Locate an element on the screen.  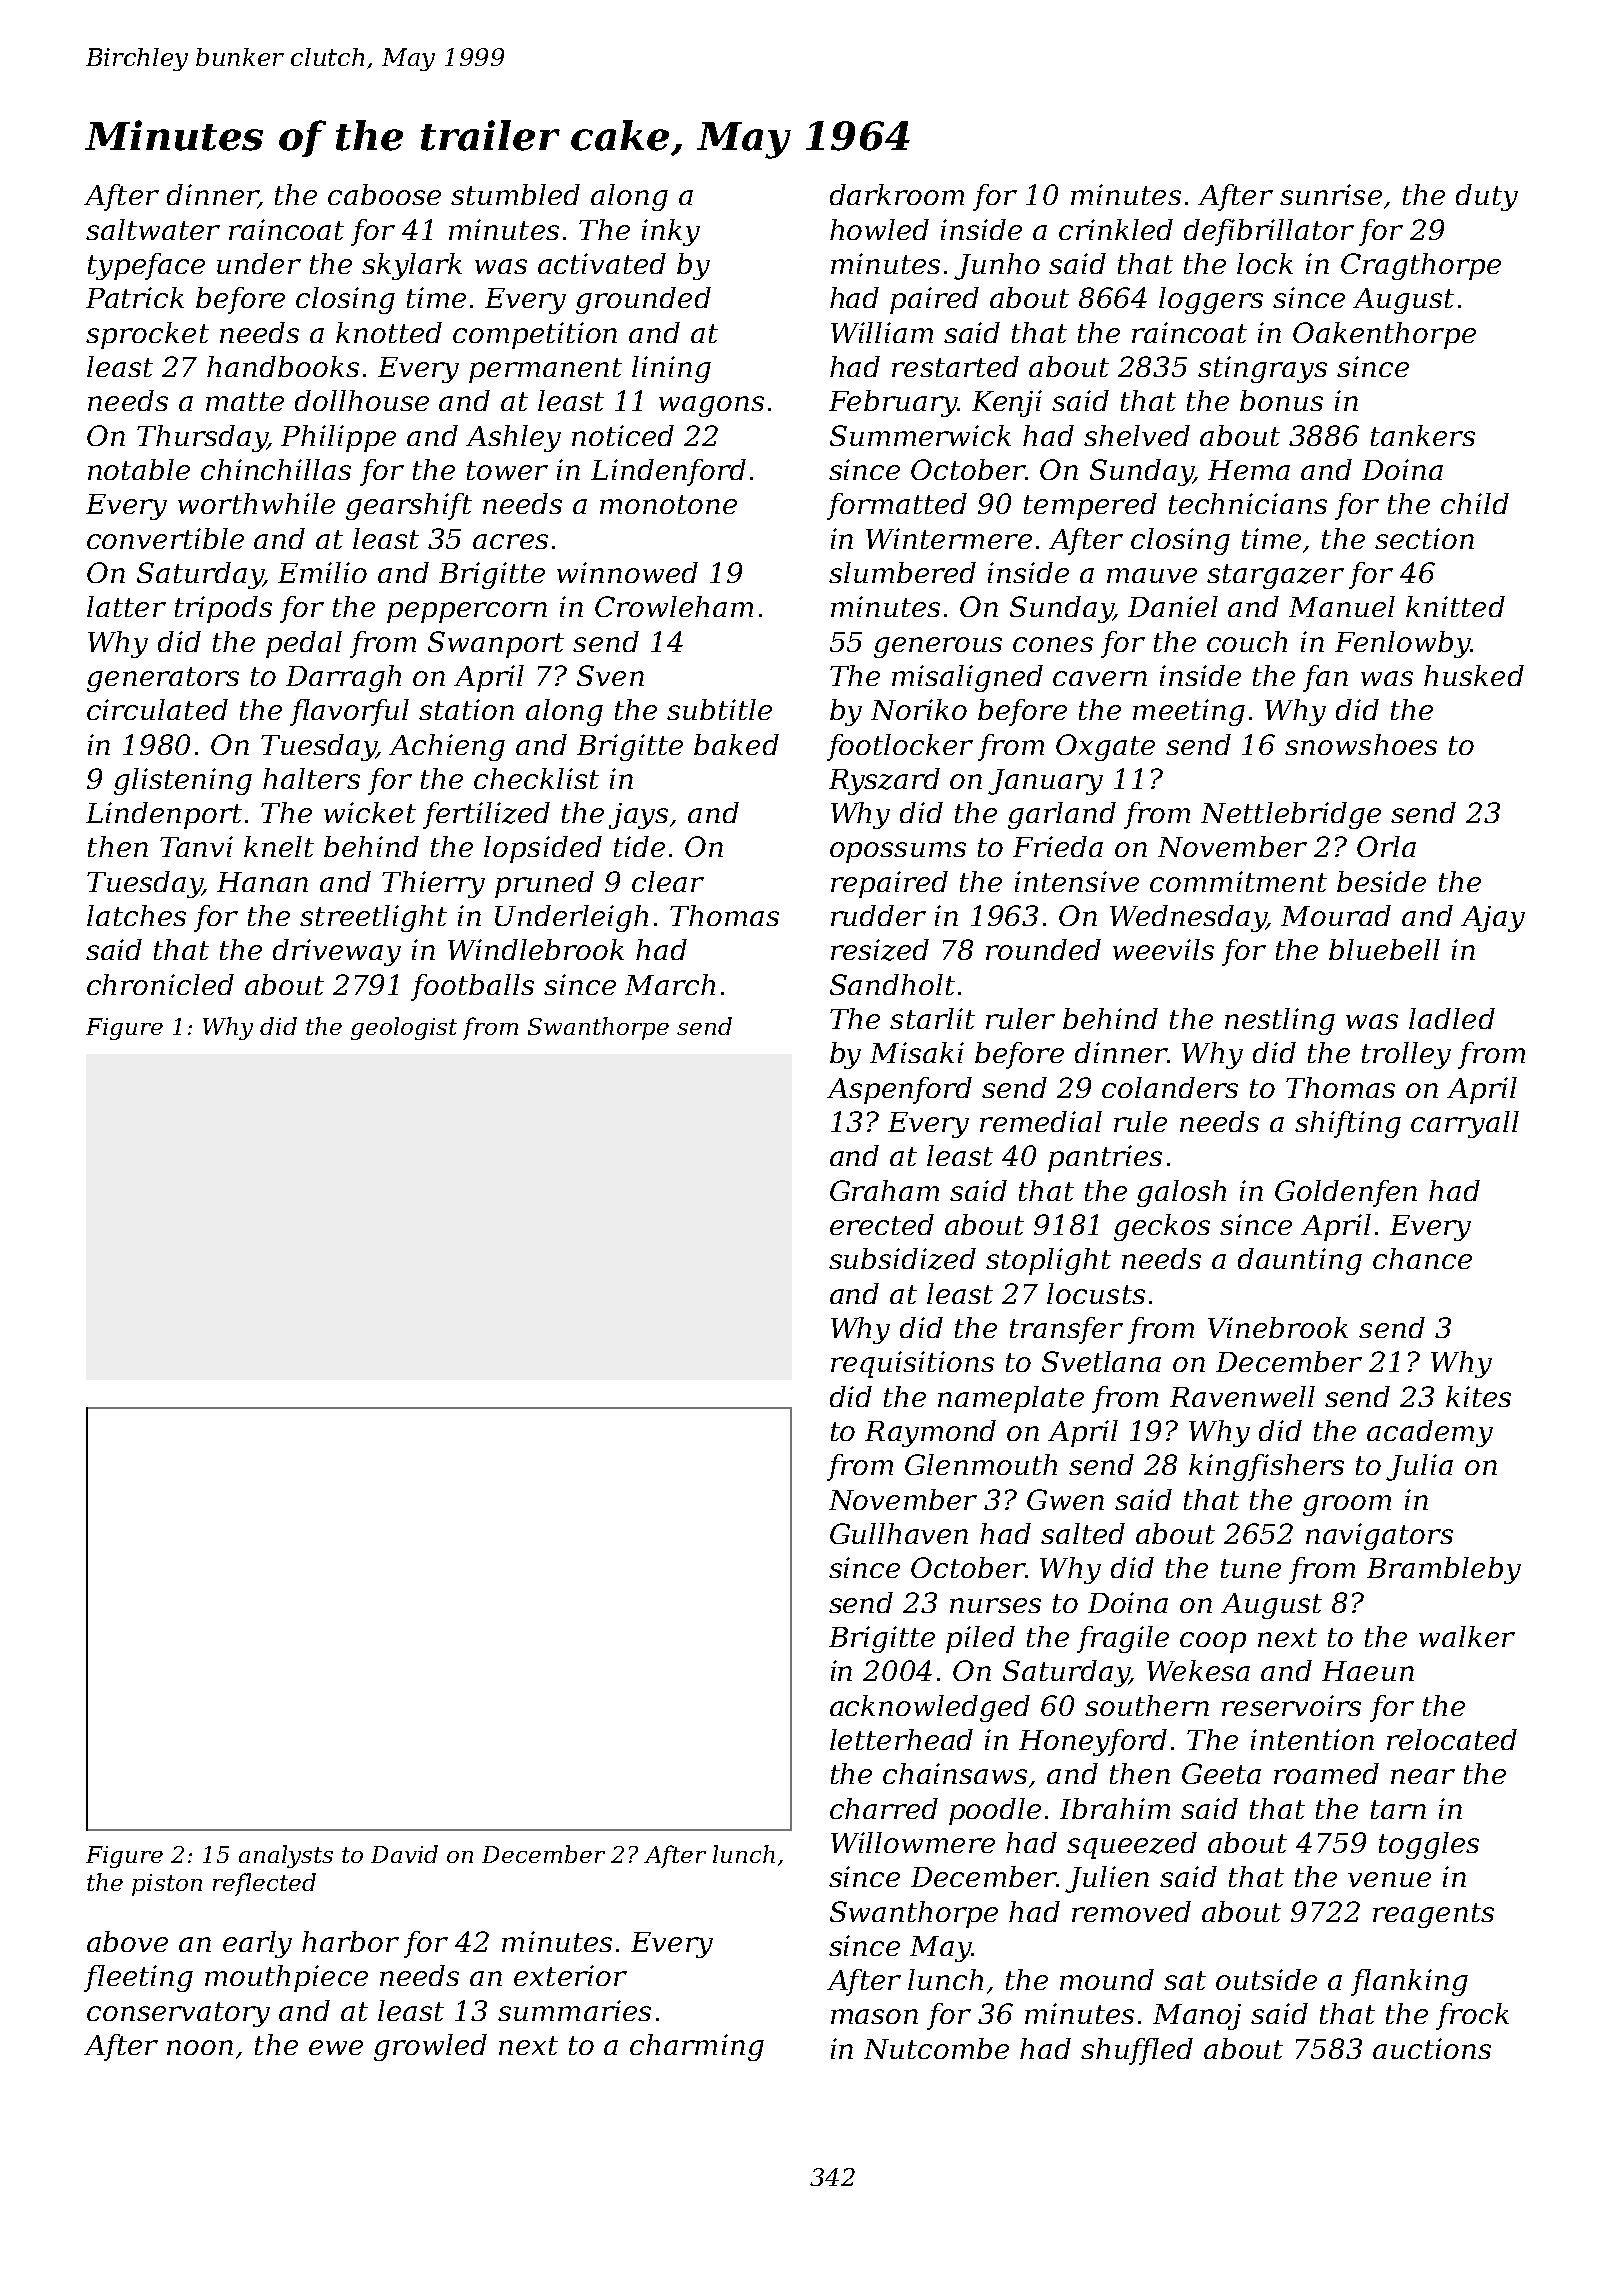
carryall is located at coordinates (1465, 1124).
